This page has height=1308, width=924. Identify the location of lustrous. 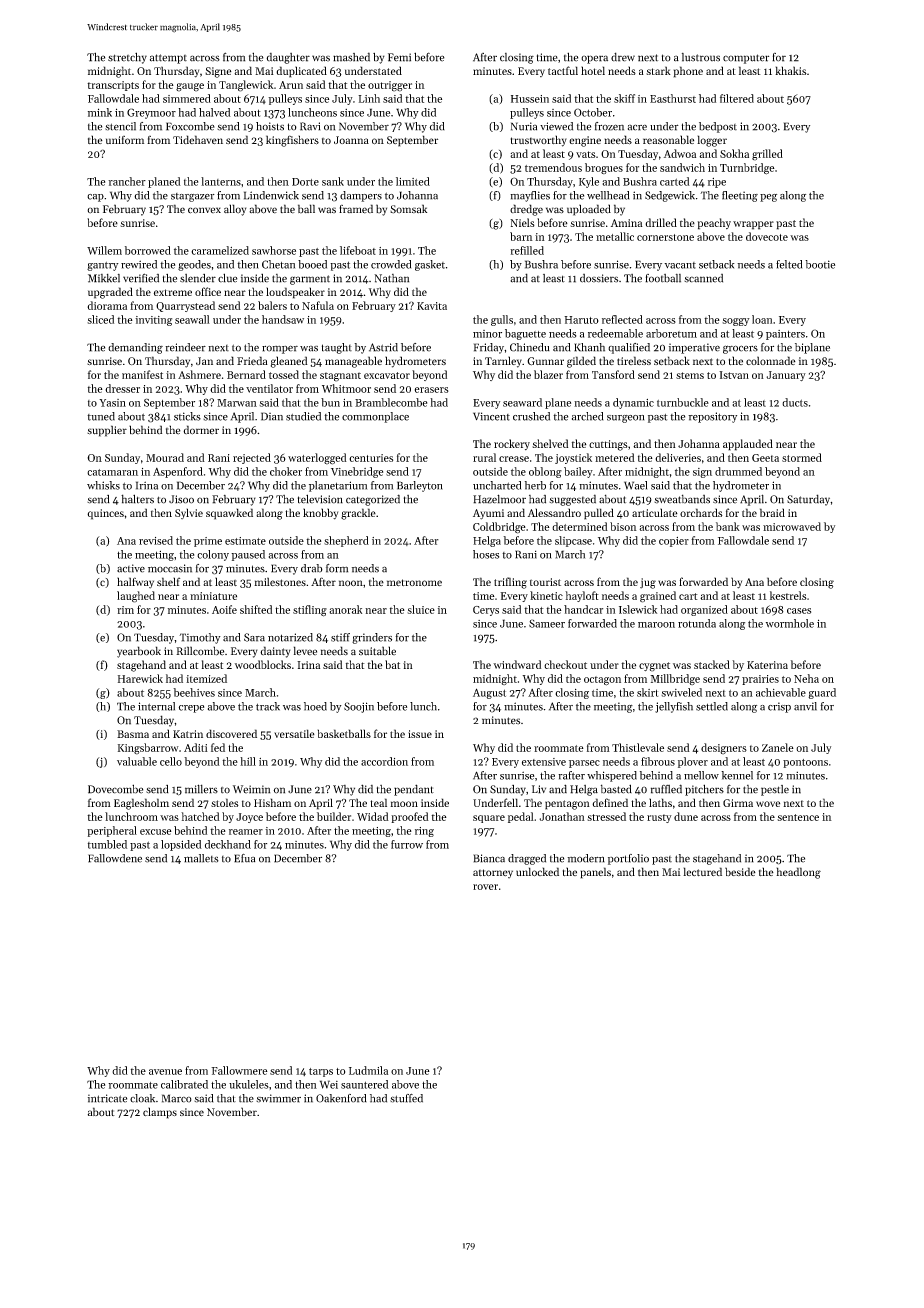
(701, 57).
